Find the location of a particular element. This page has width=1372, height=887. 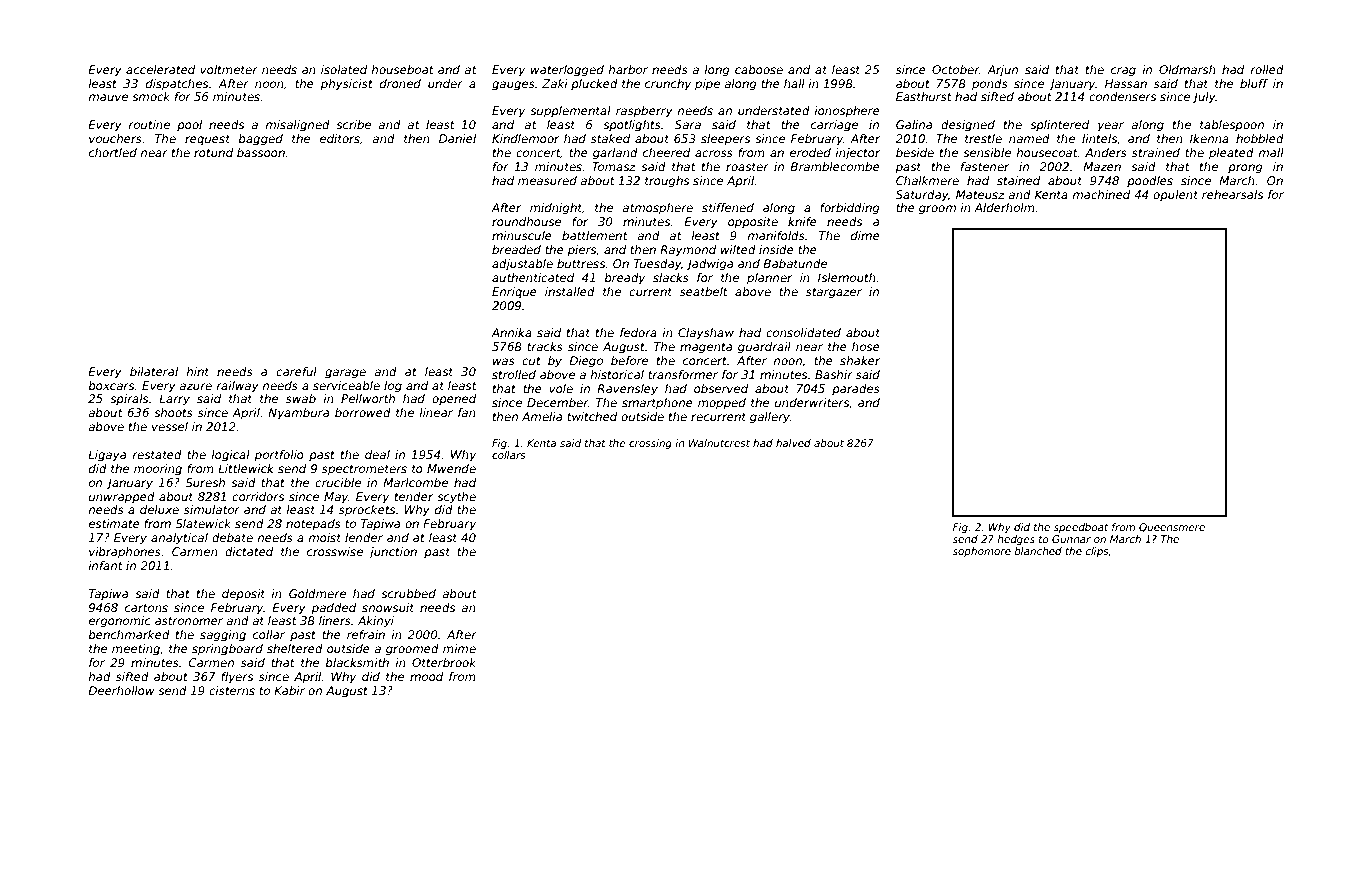

Nyambura is located at coordinates (298, 414).
